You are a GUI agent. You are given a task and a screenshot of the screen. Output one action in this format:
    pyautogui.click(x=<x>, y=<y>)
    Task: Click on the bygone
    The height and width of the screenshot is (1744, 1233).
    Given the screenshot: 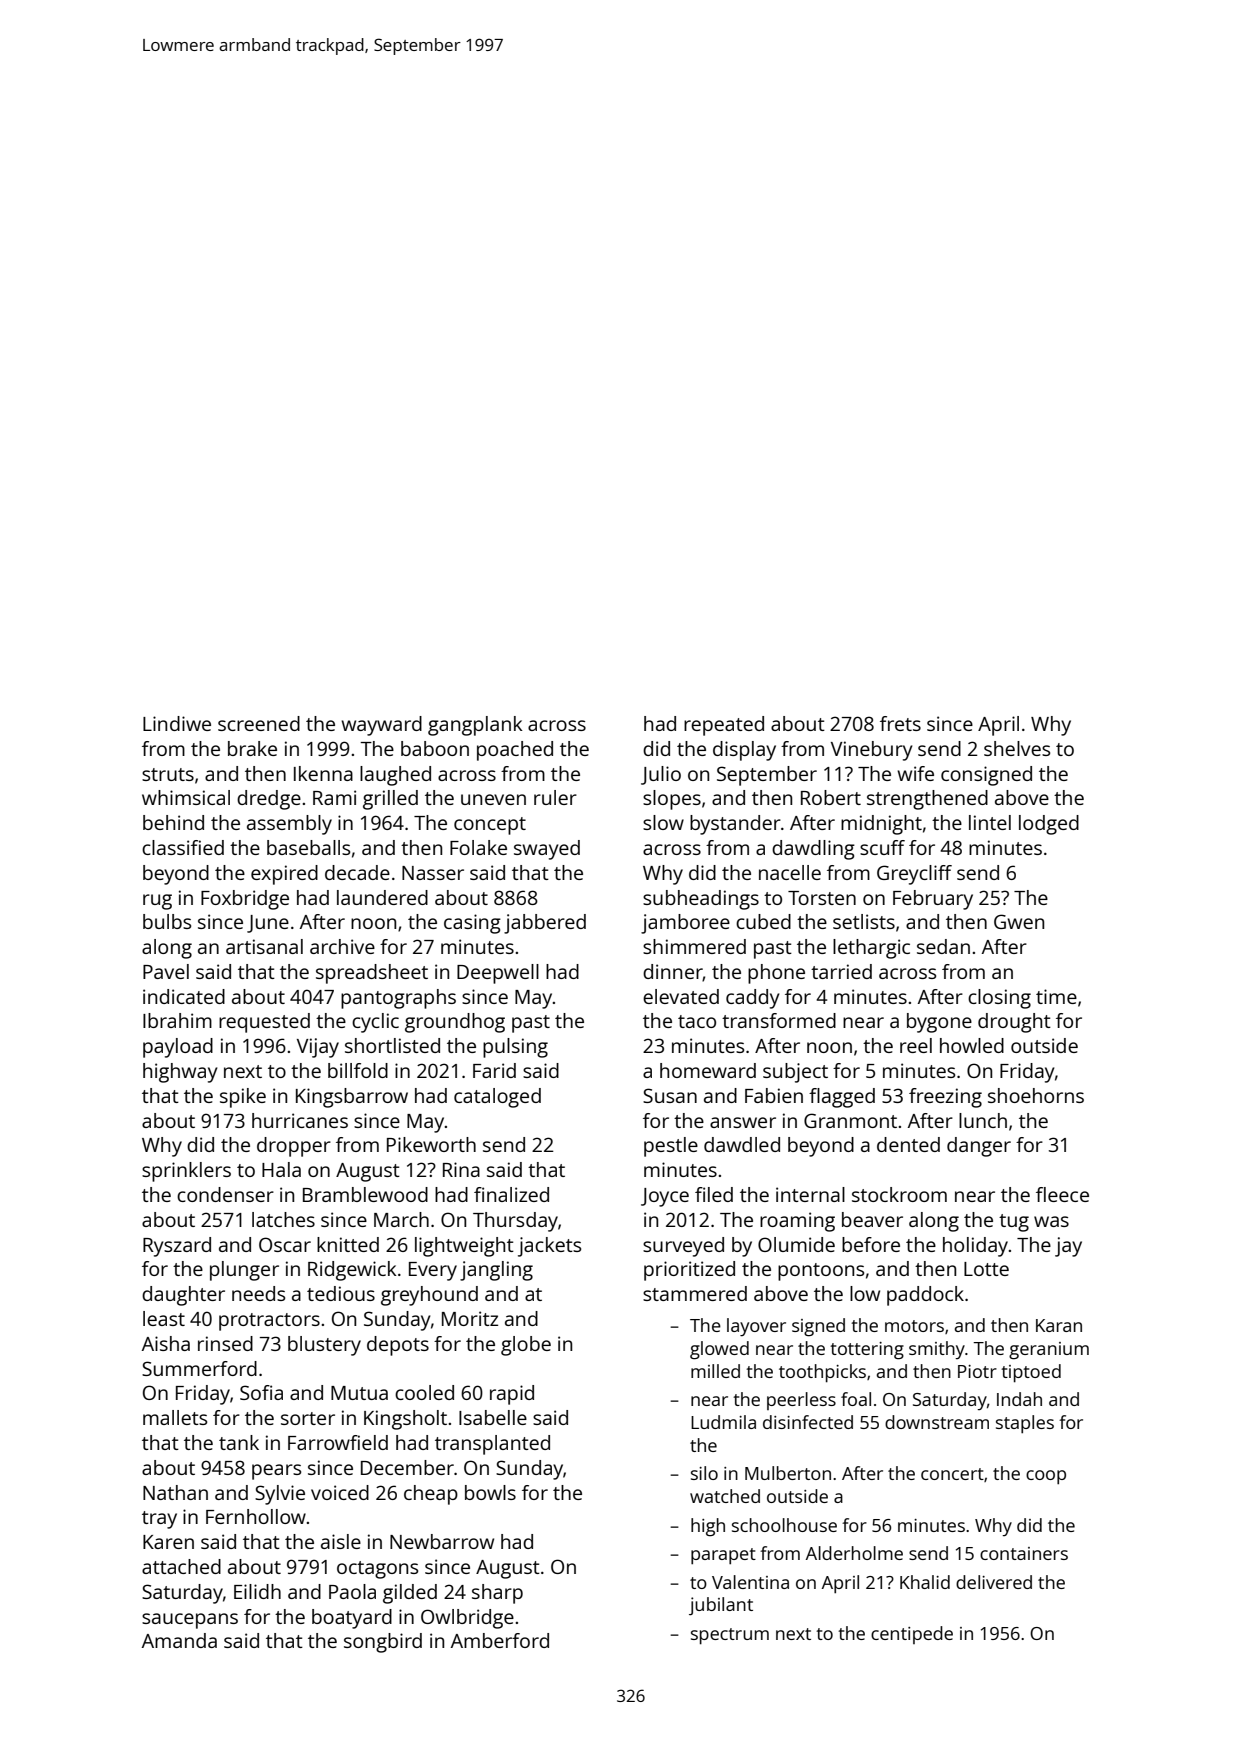 What is the action you would take?
    pyautogui.click(x=939, y=1023)
